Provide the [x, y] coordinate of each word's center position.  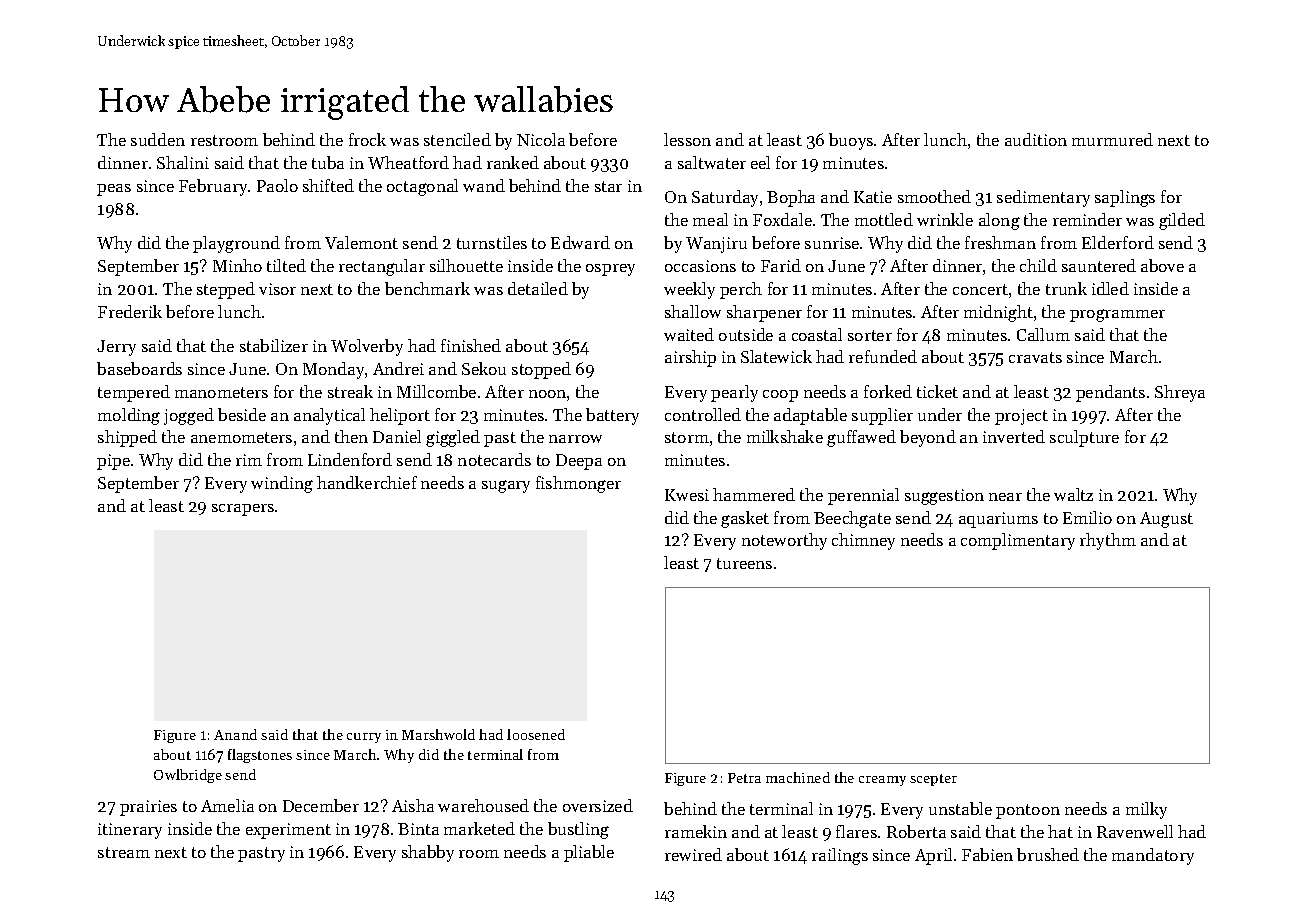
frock [367, 139]
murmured [1112, 139]
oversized [598, 805]
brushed [1048, 854]
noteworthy [784, 541]
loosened [536, 734]
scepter [933, 780]
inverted [1014, 436]
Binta [418, 829]
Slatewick [776, 356]
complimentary [1018, 541]
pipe [113, 462]
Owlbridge [188, 776]
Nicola [541, 139]
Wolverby [367, 347]
